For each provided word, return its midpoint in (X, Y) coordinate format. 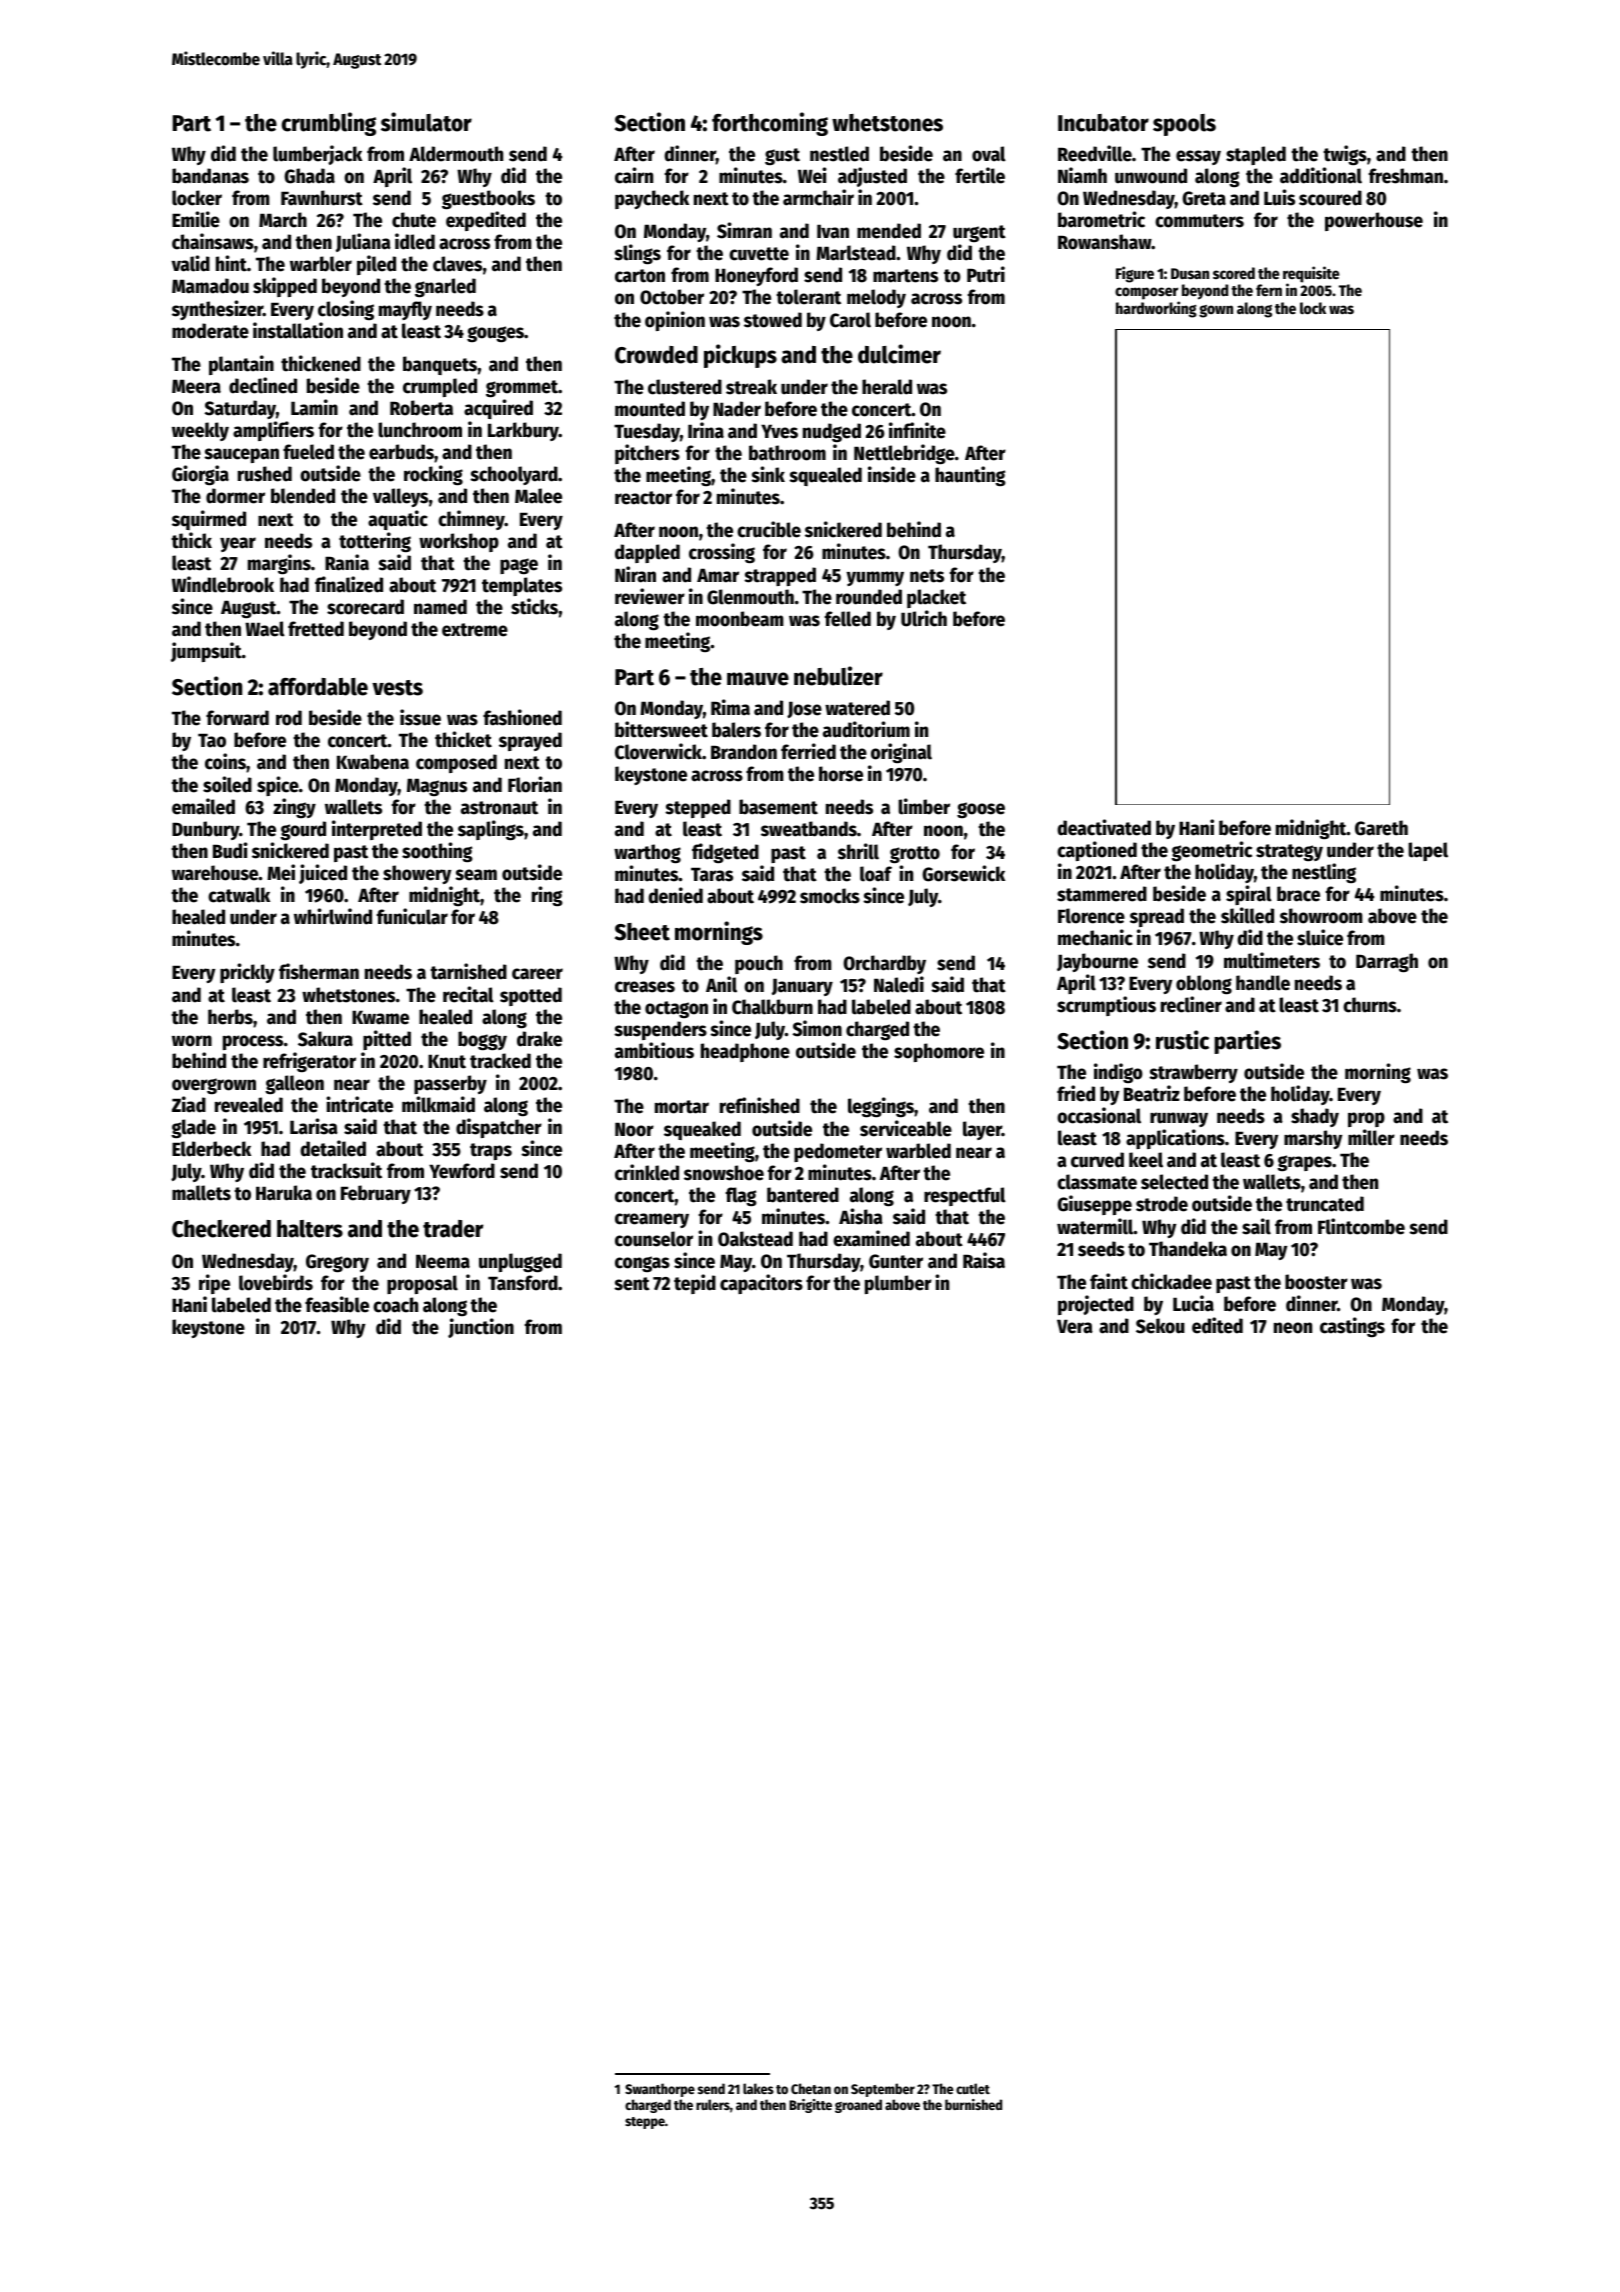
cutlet (973, 2088)
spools (1184, 125)
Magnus (437, 787)
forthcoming (770, 124)
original (901, 753)
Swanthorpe (660, 2090)
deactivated (1104, 827)
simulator (426, 122)
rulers (713, 2104)
